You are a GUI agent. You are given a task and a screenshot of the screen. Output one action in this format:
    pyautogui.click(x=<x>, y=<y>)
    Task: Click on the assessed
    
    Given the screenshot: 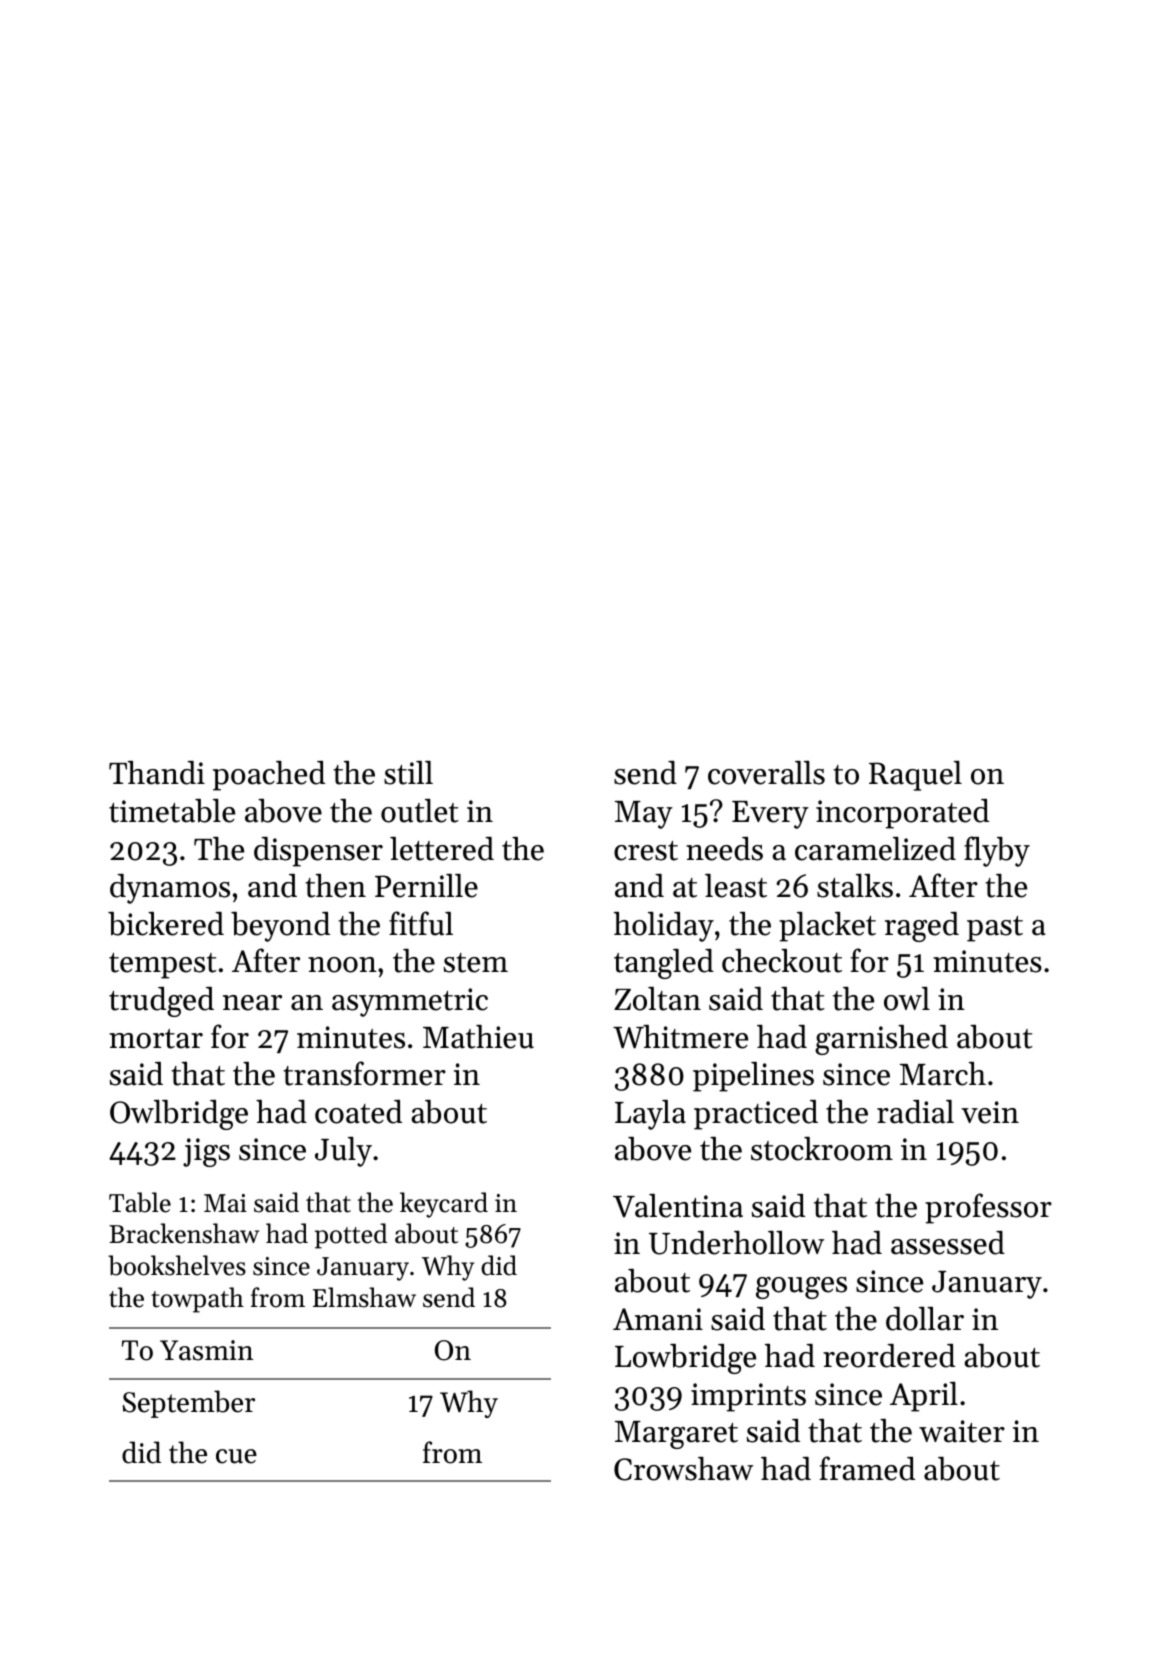 What is the action you would take?
    pyautogui.click(x=948, y=1243)
